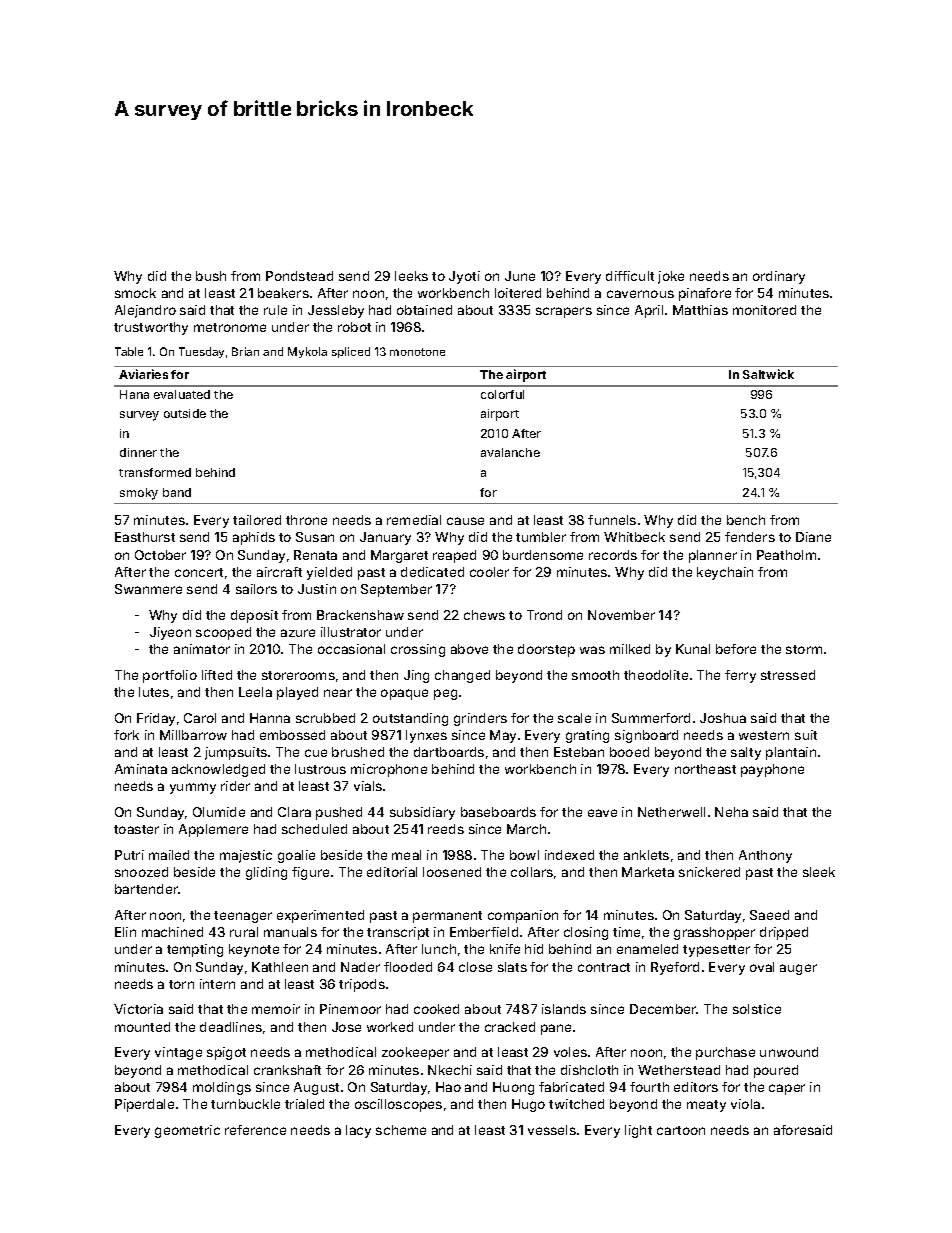  What do you see at coordinates (257, 520) in the document?
I see `tailored` at bounding box center [257, 520].
